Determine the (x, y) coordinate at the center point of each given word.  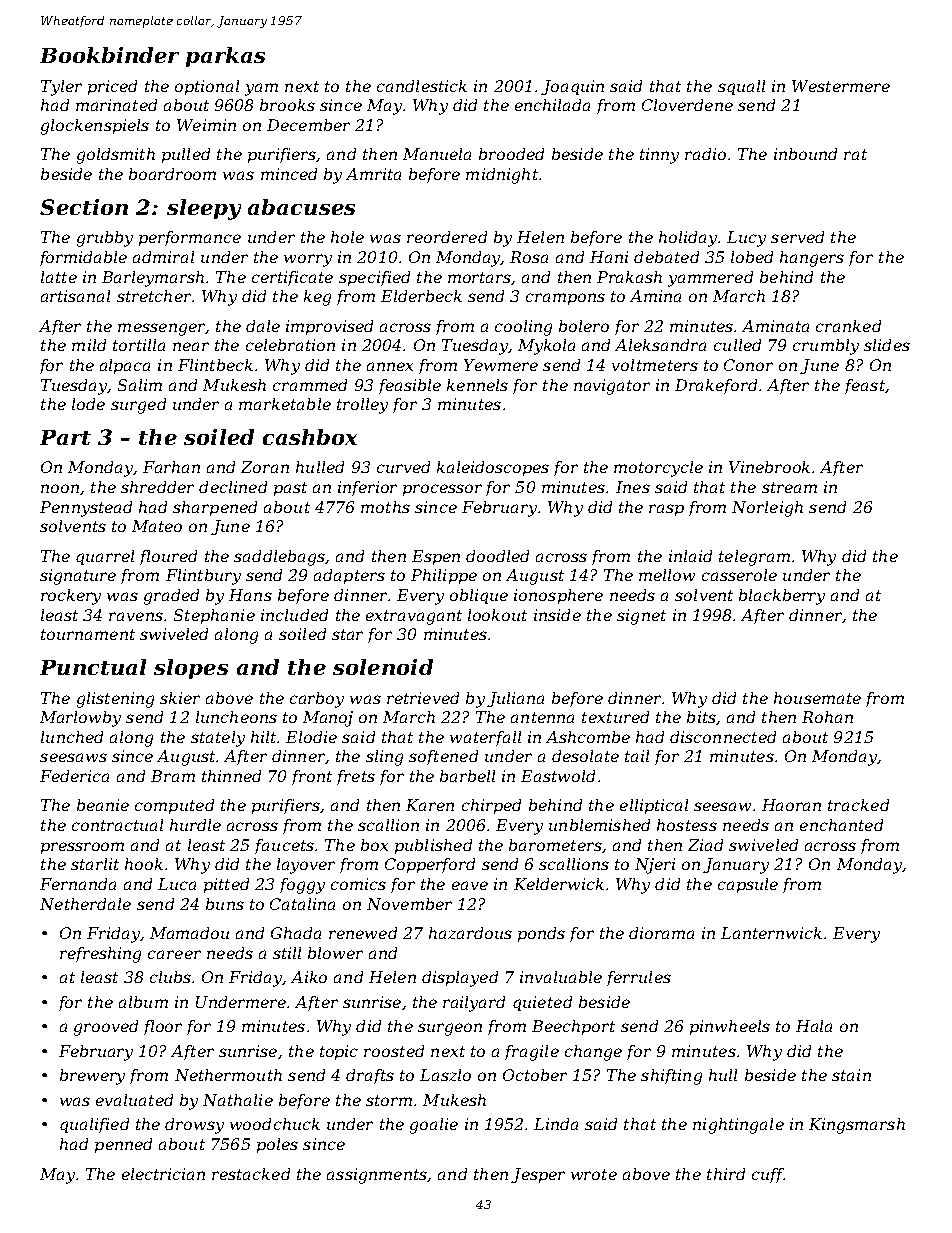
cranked (848, 326)
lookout (497, 615)
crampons (565, 299)
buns (225, 904)
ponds (541, 934)
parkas (225, 57)
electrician (163, 1174)
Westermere (841, 86)
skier (180, 698)
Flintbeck (215, 365)
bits (701, 717)
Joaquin (572, 87)
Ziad (705, 845)
